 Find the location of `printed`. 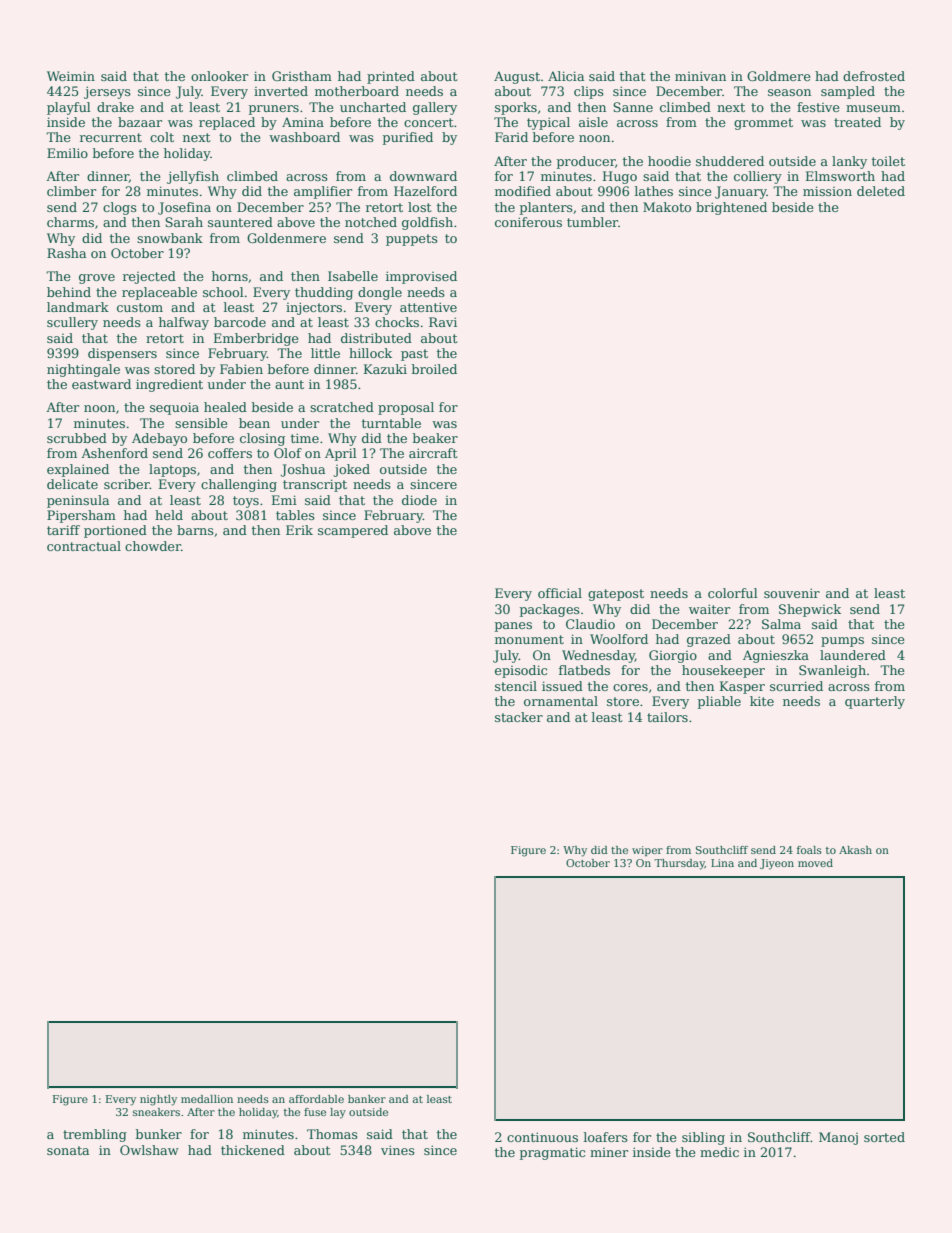

printed is located at coordinates (391, 77).
